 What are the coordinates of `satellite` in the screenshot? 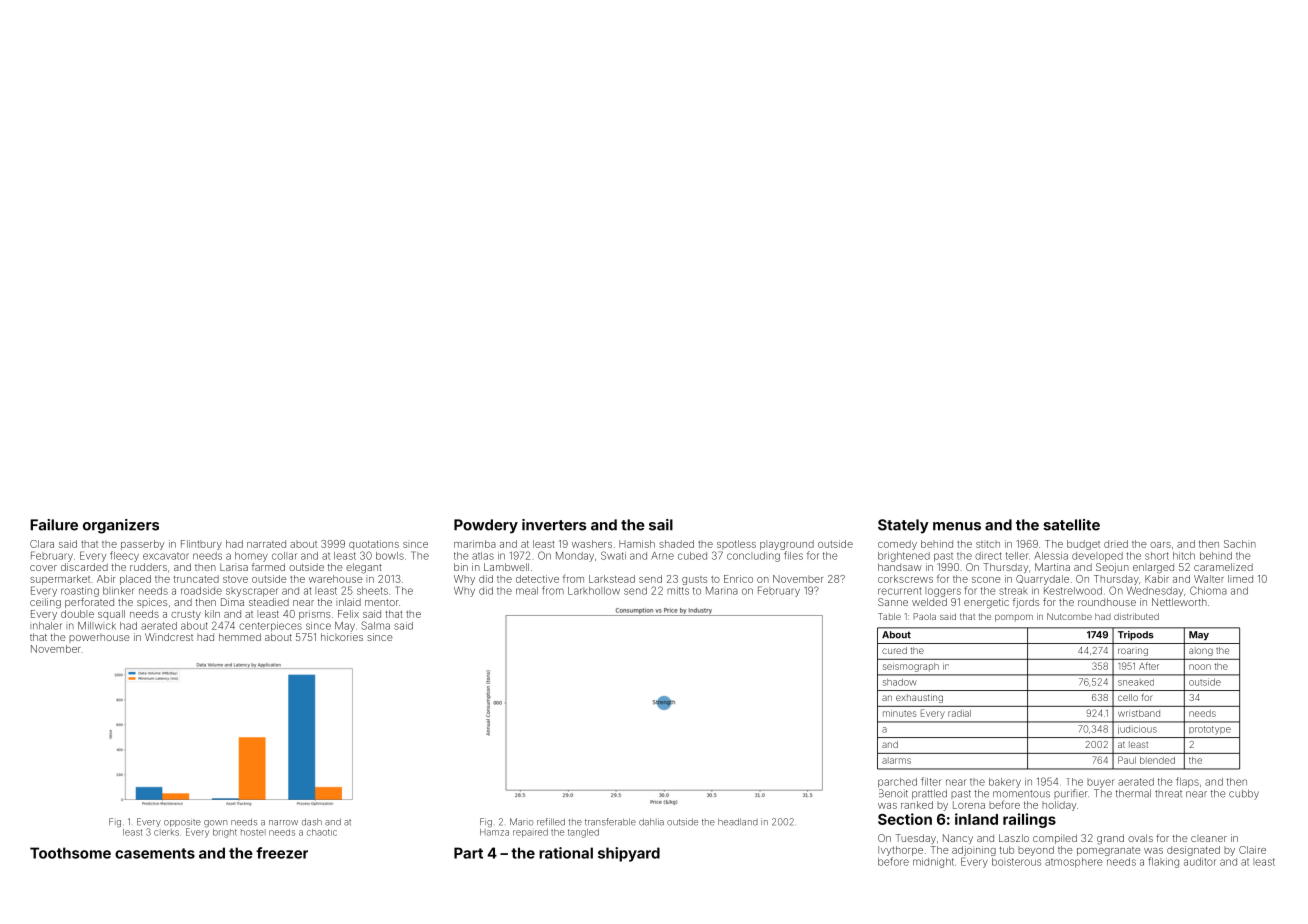 It's located at (1071, 525).
